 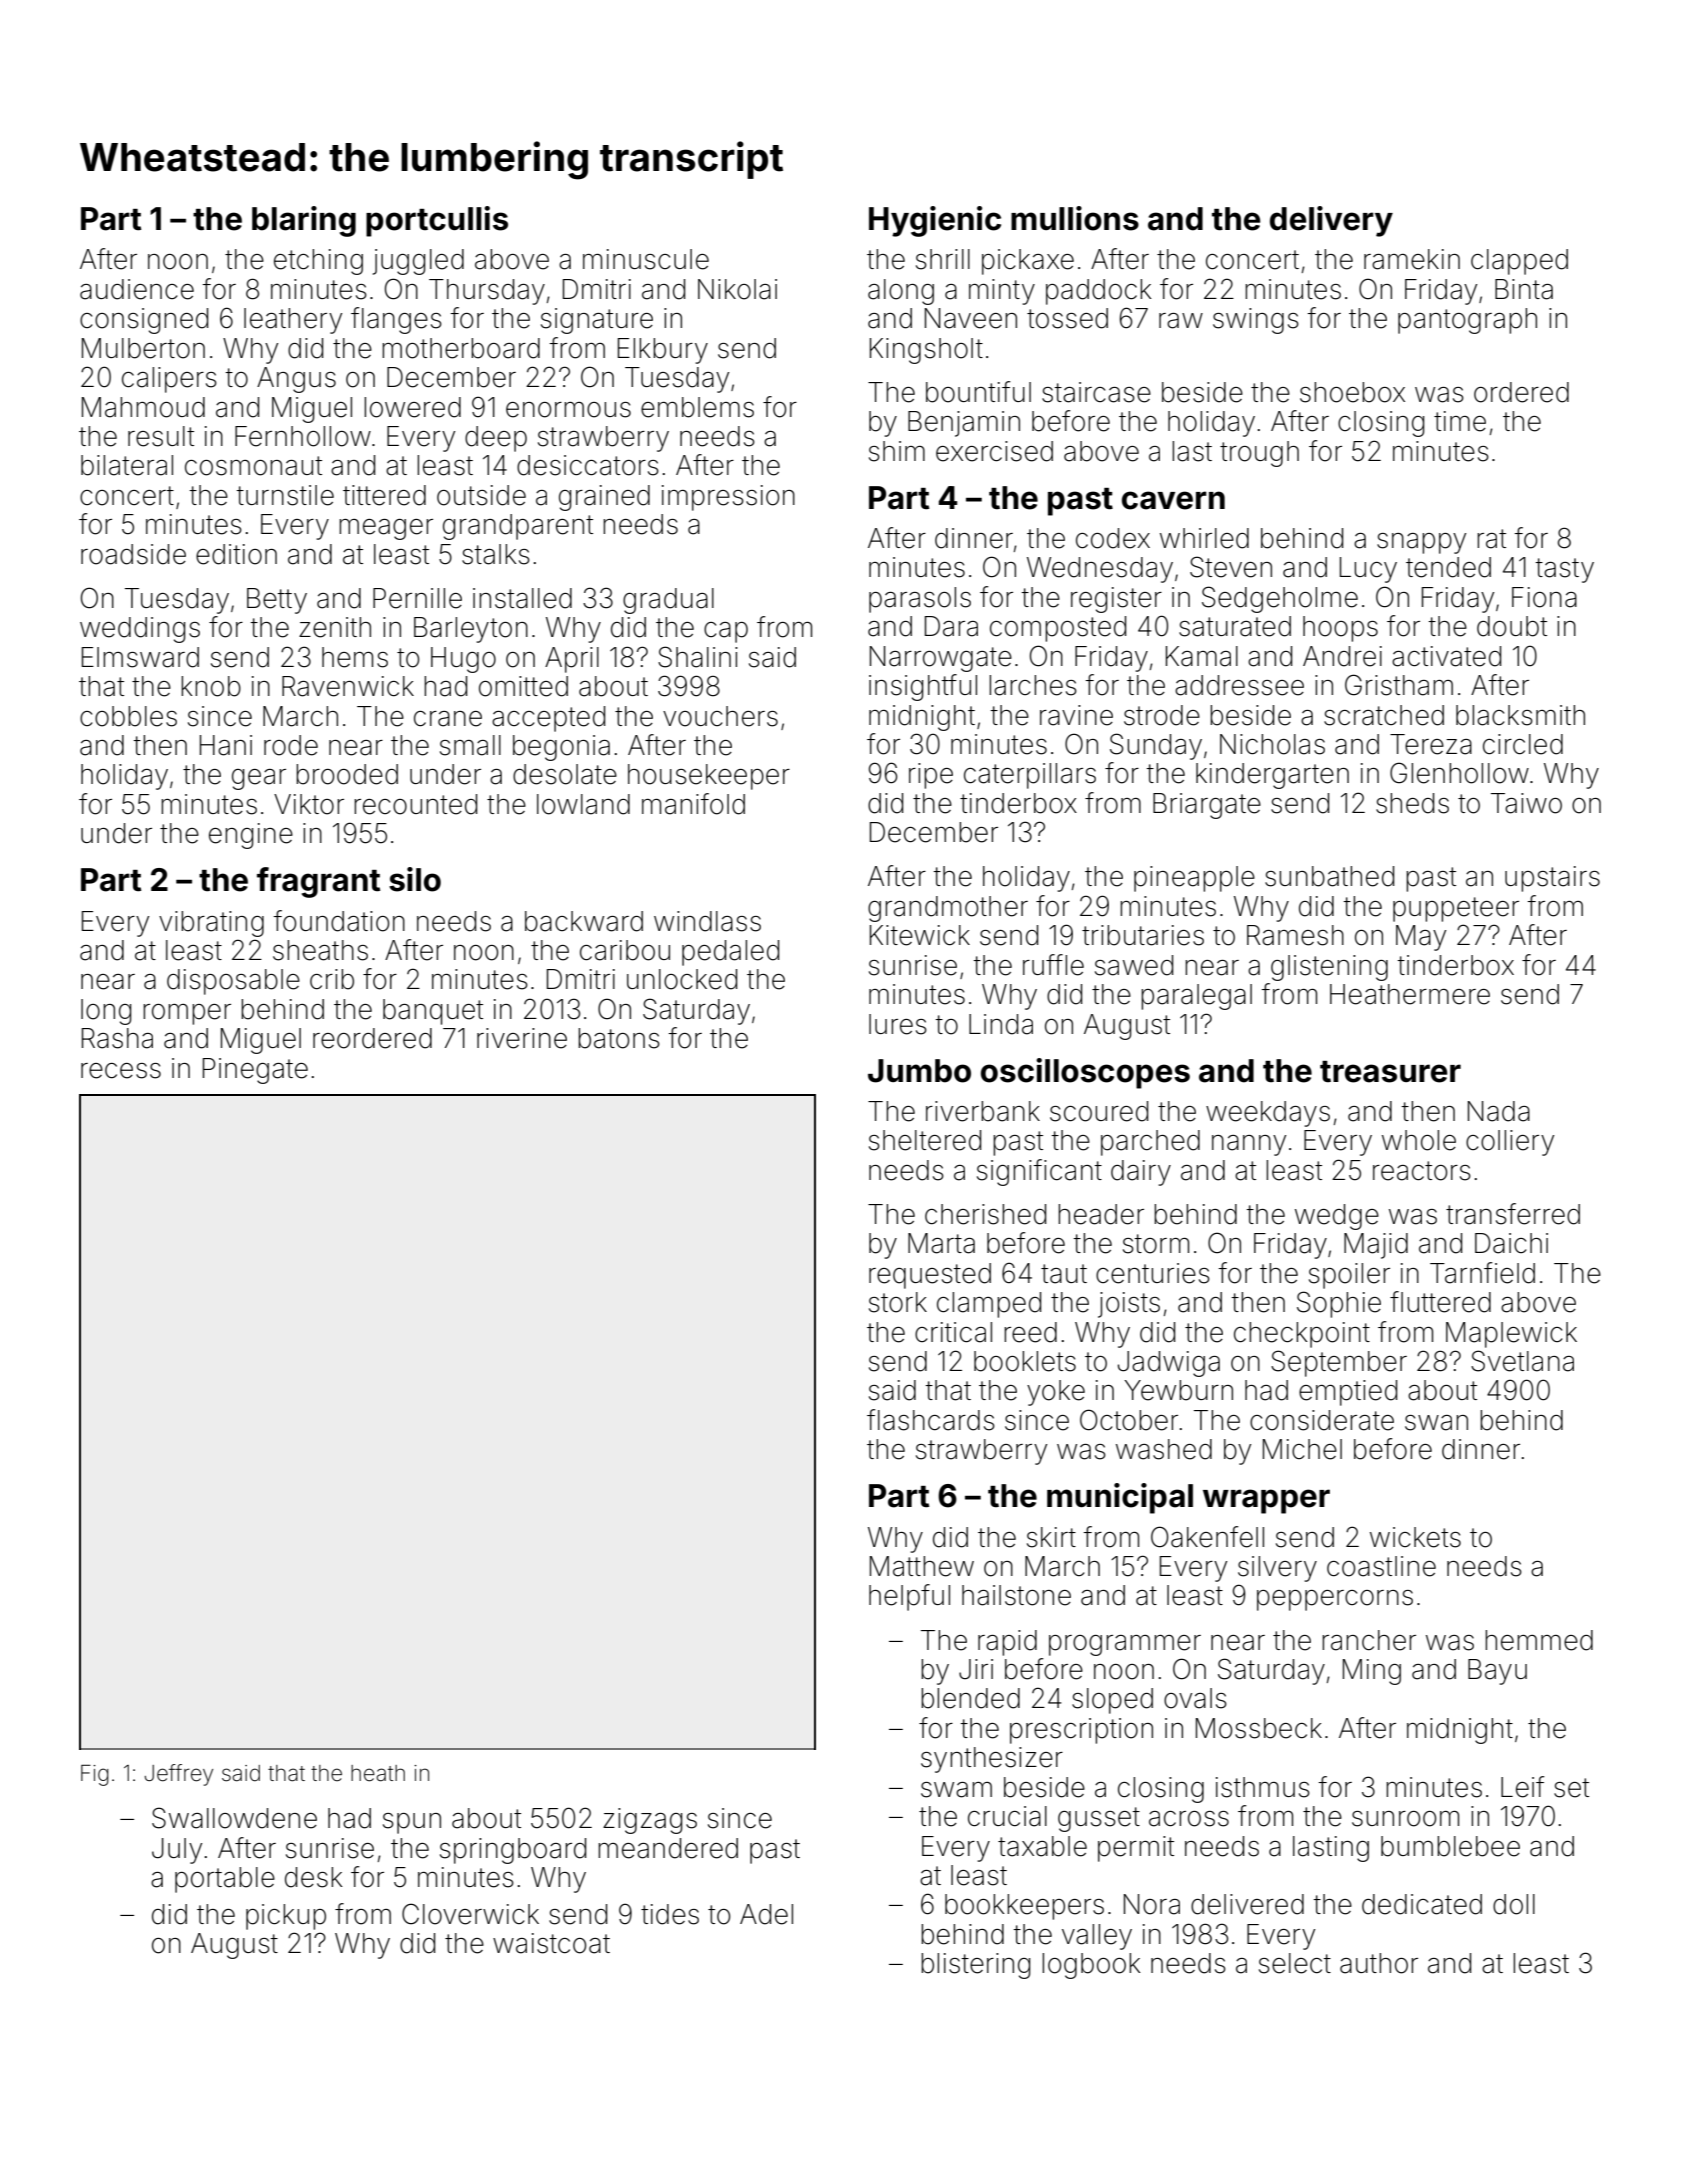 I want to click on hemmed, so click(x=1539, y=1640).
